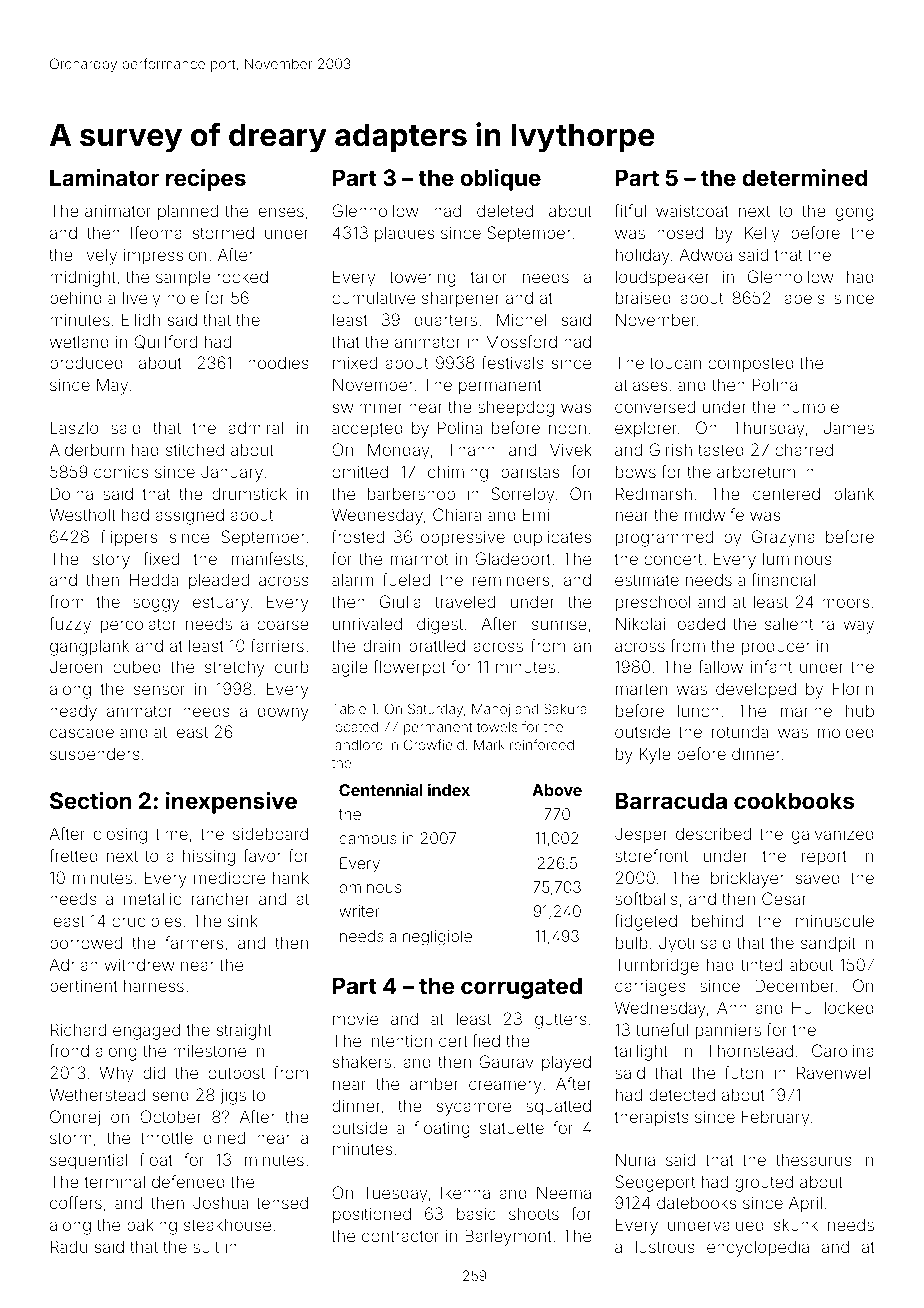 This page has height=1308, width=924. Describe the element at coordinates (262, 855) in the page. I see `favor` at that location.
